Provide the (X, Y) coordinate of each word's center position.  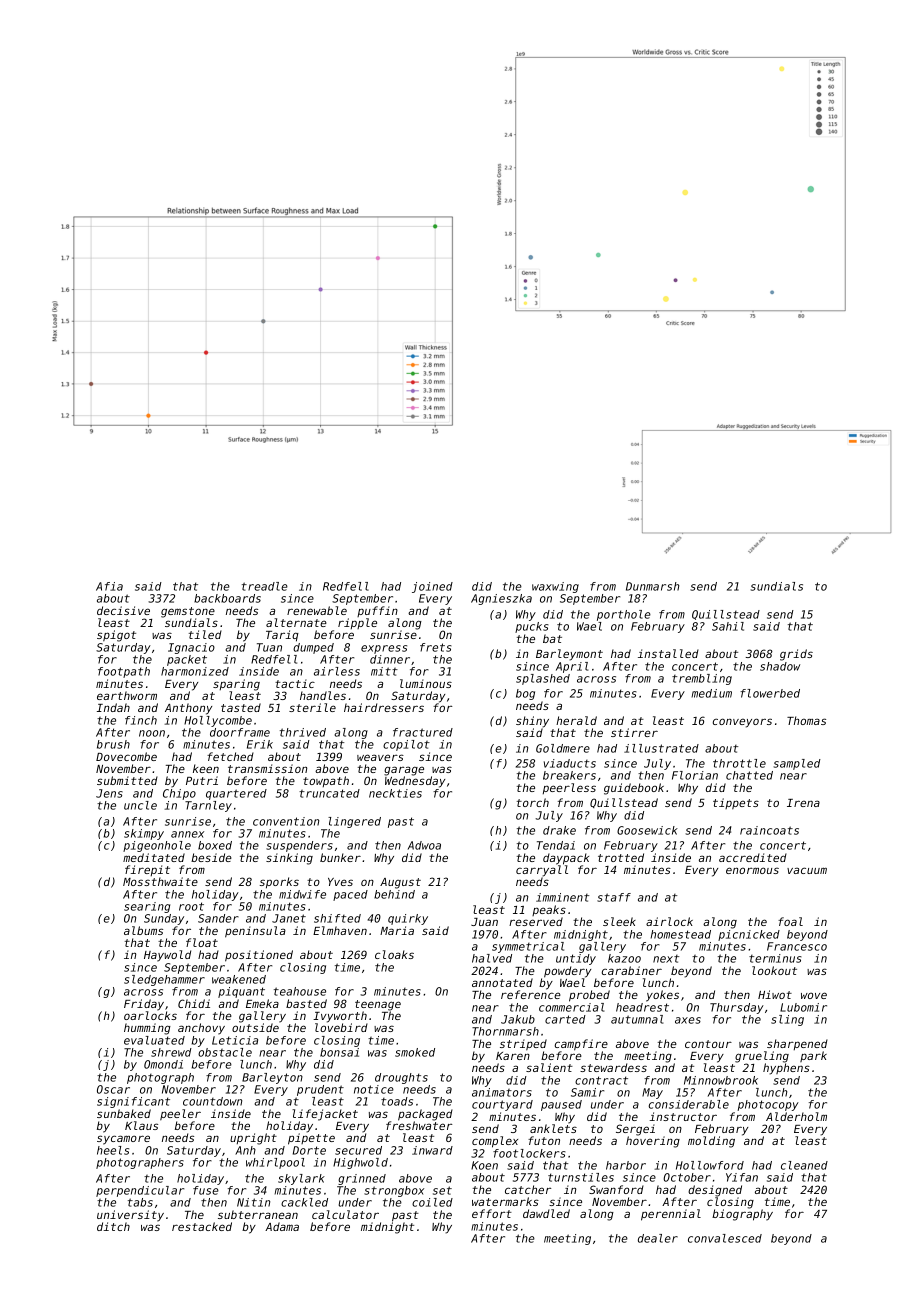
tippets (736, 804)
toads (397, 1101)
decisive (123, 610)
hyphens (786, 1069)
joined (432, 587)
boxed (215, 845)
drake (559, 830)
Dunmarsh (652, 586)
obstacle (225, 1052)
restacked (202, 1226)
